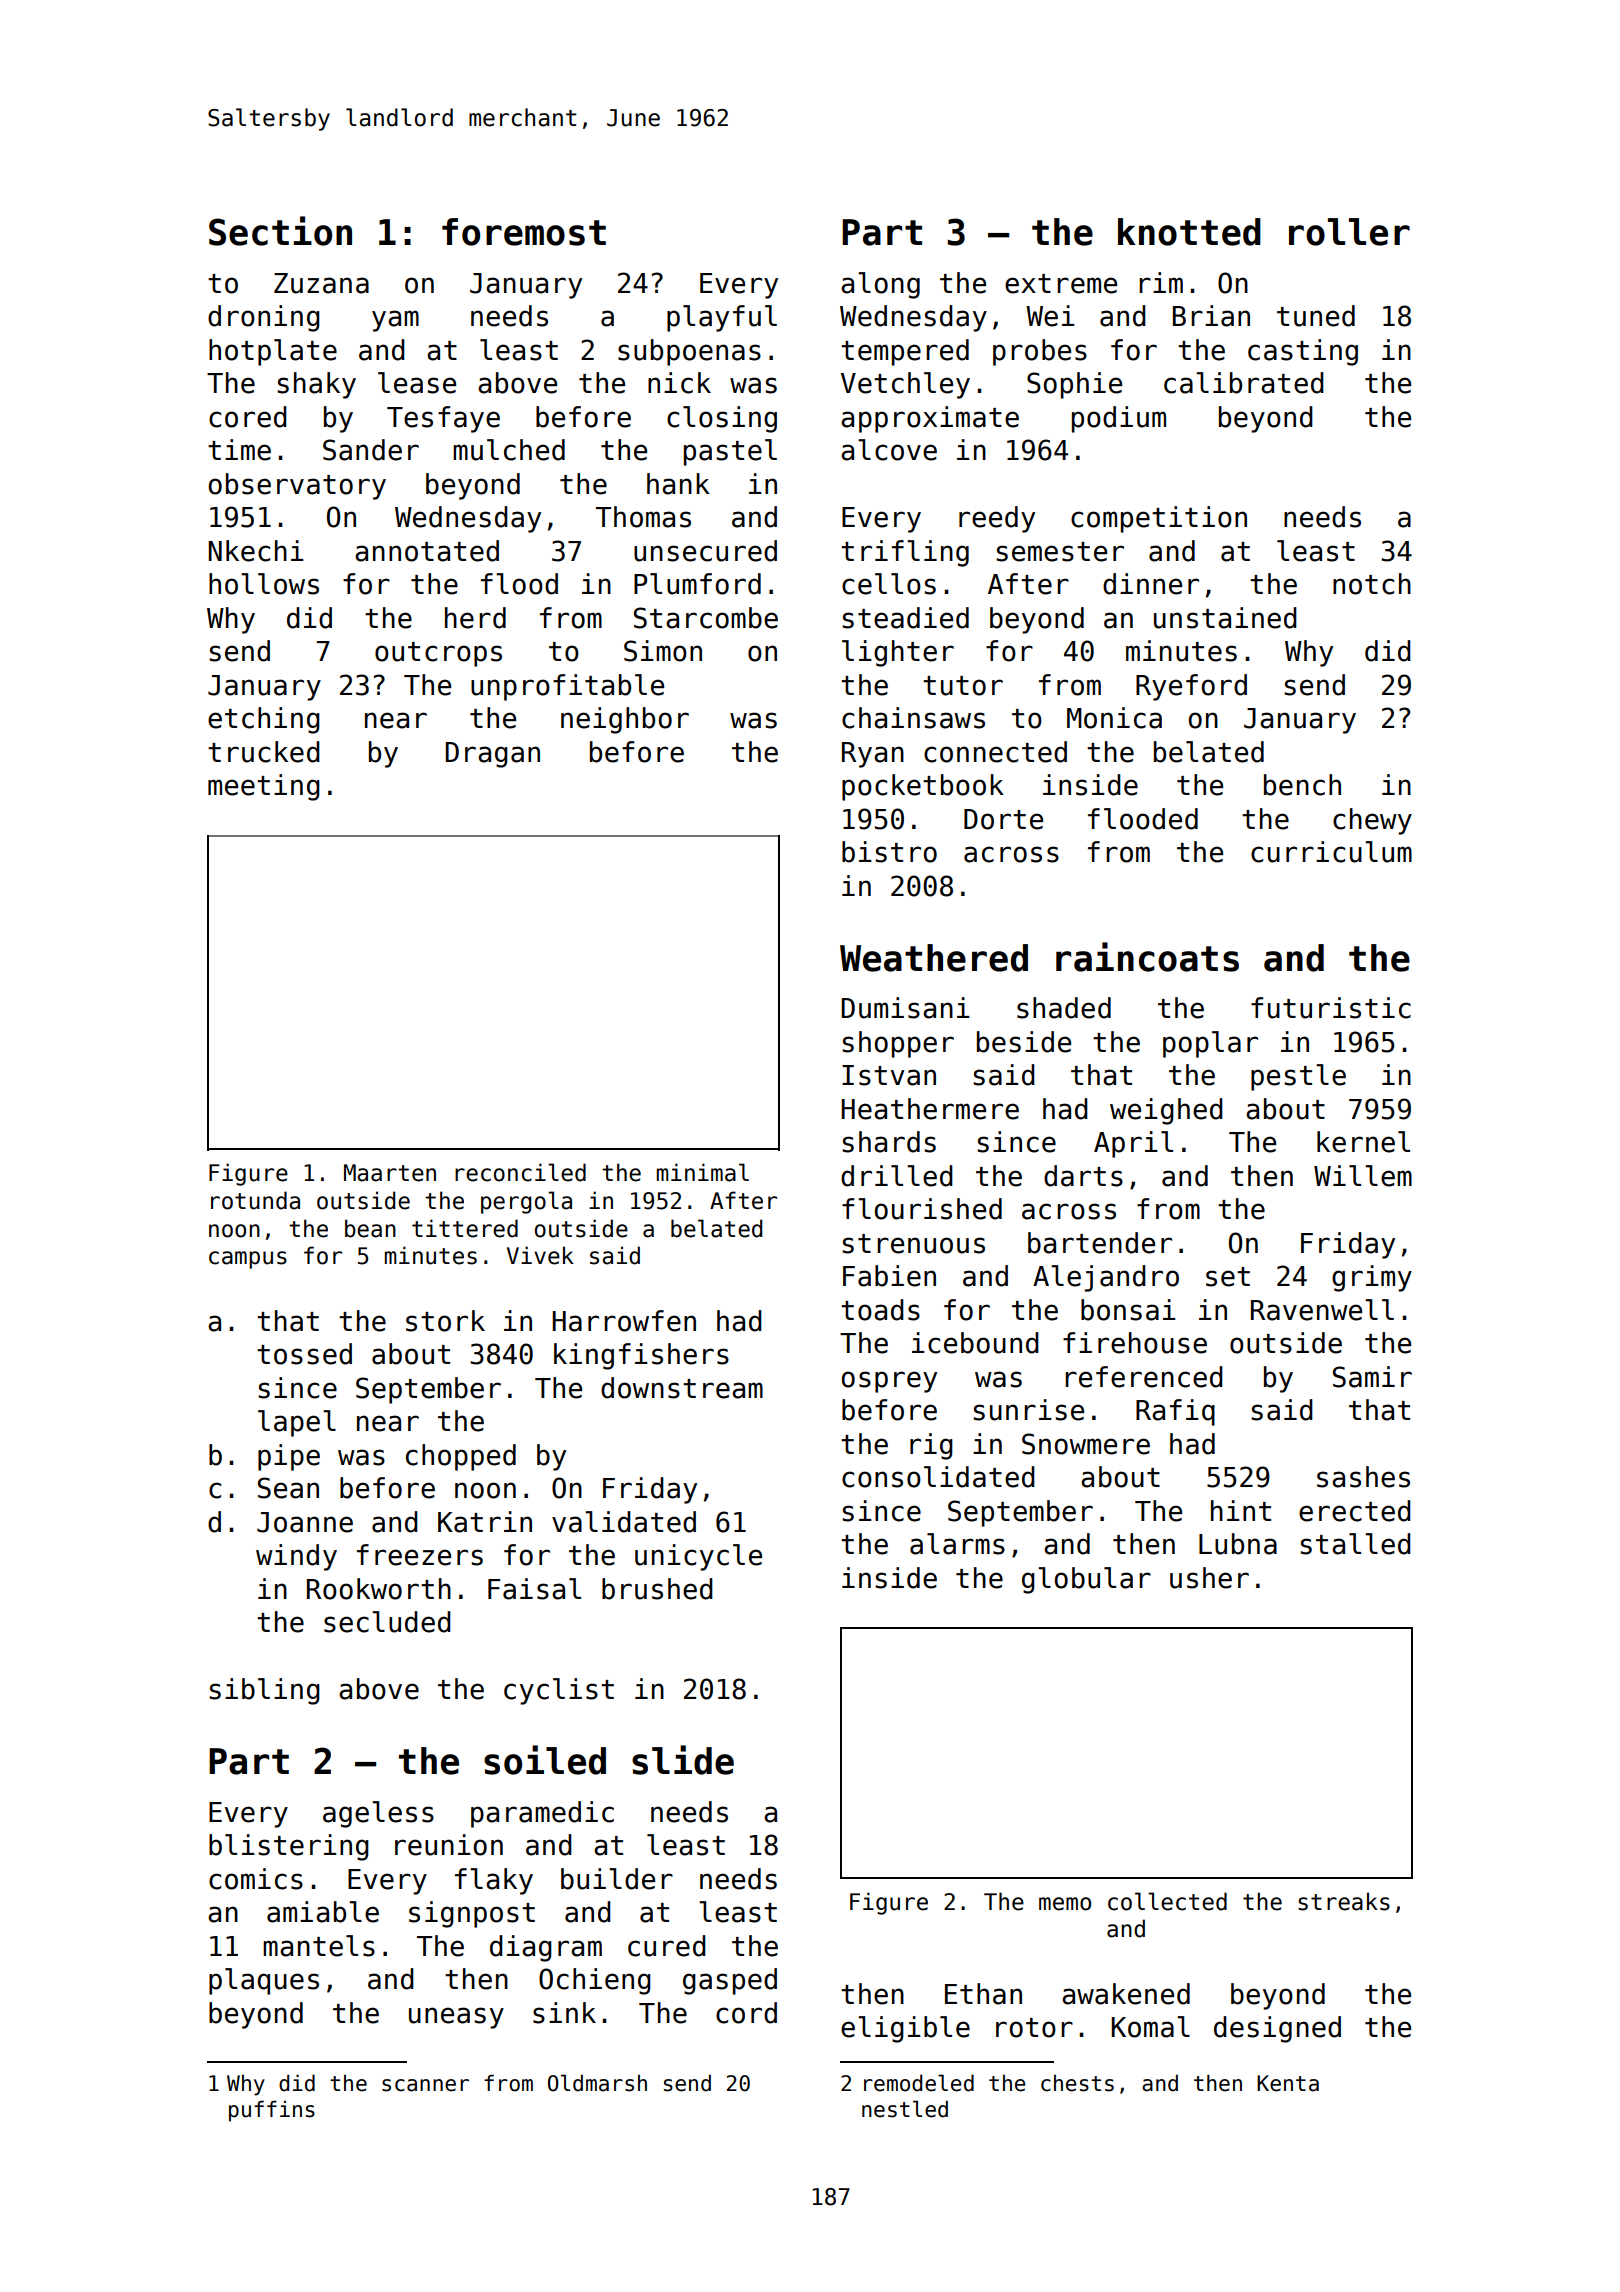 This document has height=2292, width=1620. What do you see at coordinates (1126, 1994) in the document?
I see `awakened` at bounding box center [1126, 1994].
